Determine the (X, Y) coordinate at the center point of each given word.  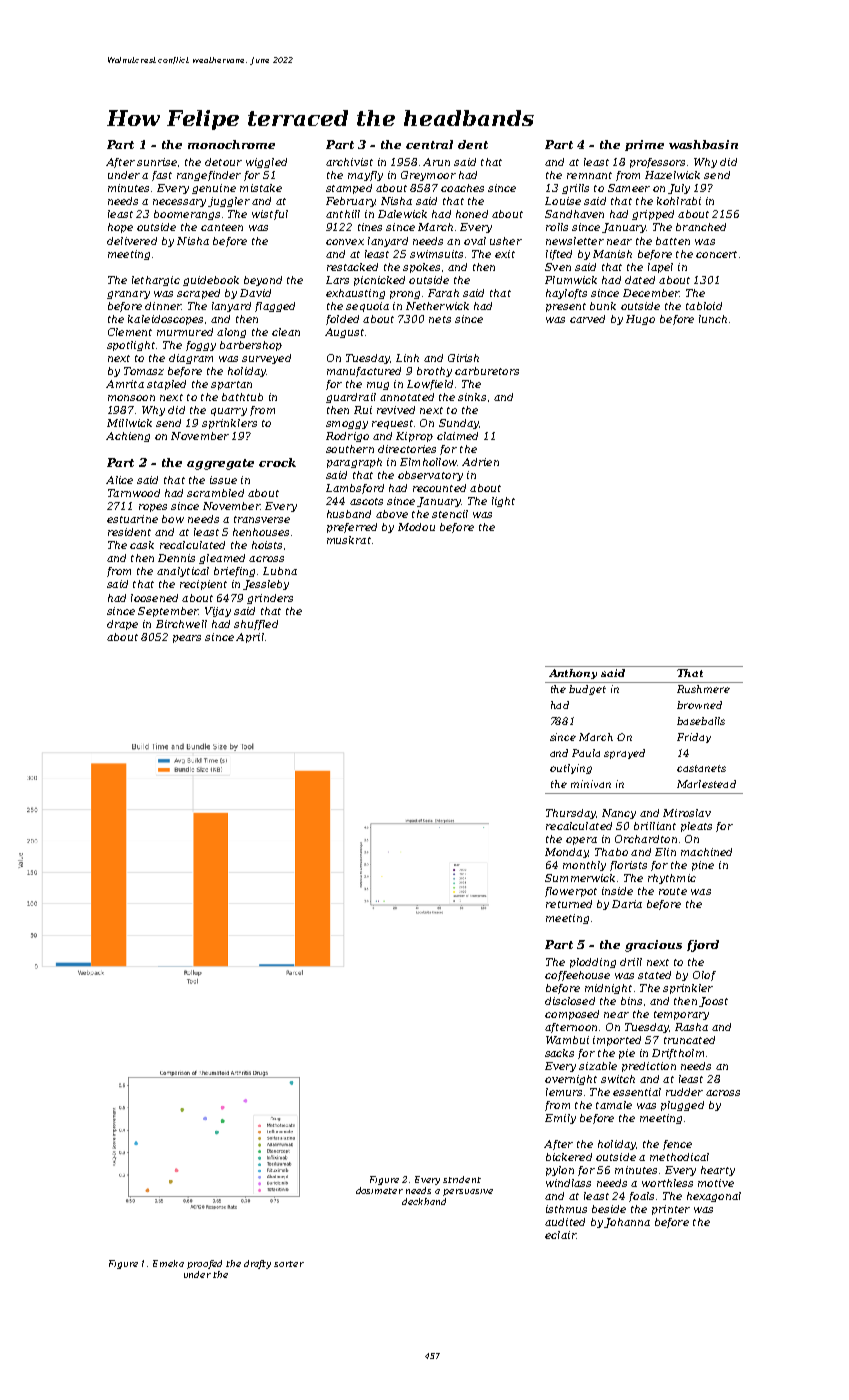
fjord (703, 946)
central (429, 144)
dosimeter (379, 1190)
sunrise (157, 162)
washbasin (703, 144)
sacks (559, 1053)
